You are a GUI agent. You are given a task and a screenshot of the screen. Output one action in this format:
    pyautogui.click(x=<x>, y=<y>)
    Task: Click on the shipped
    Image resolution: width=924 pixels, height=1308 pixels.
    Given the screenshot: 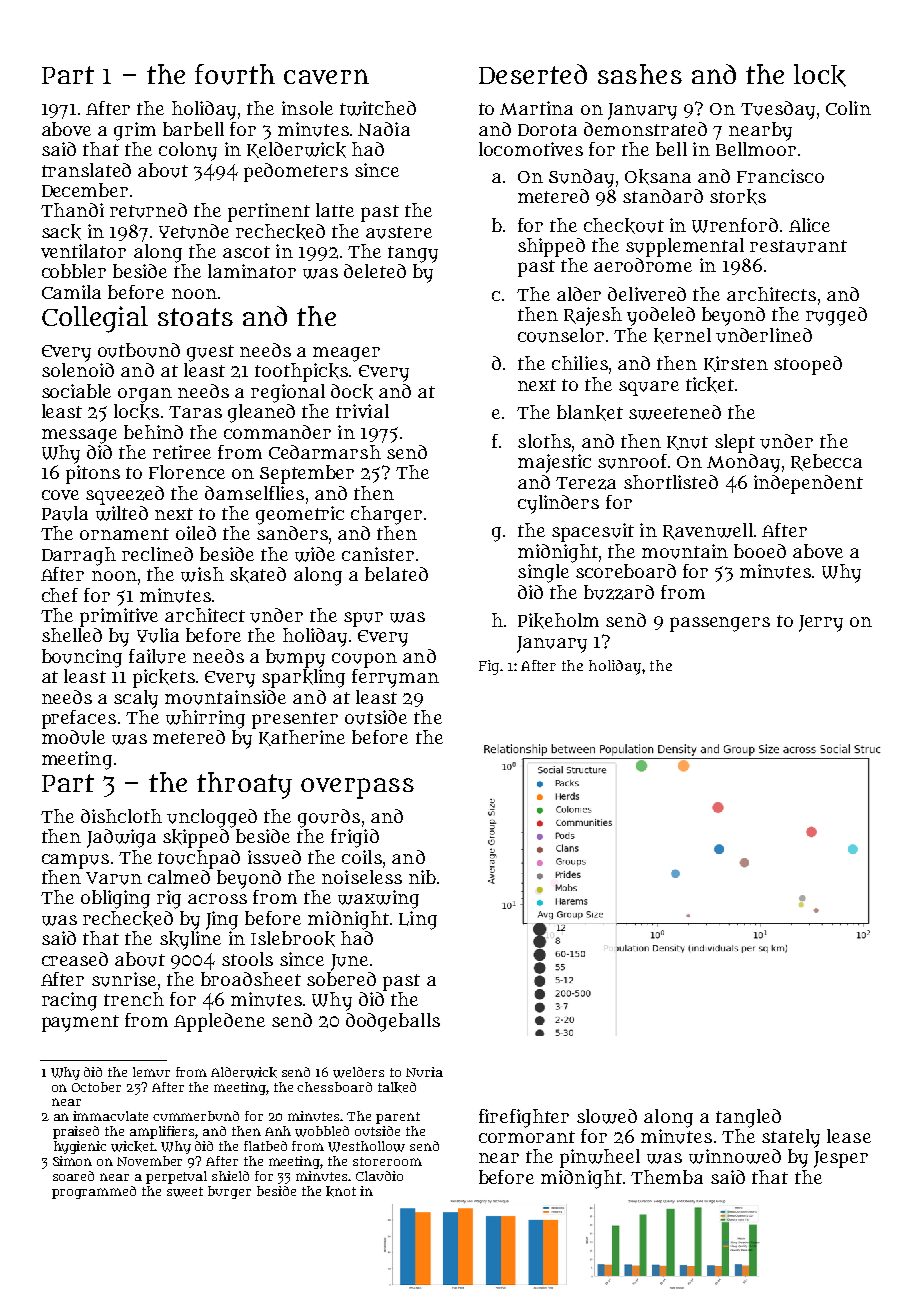 What is the action you would take?
    pyautogui.click(x=551, y=247)
